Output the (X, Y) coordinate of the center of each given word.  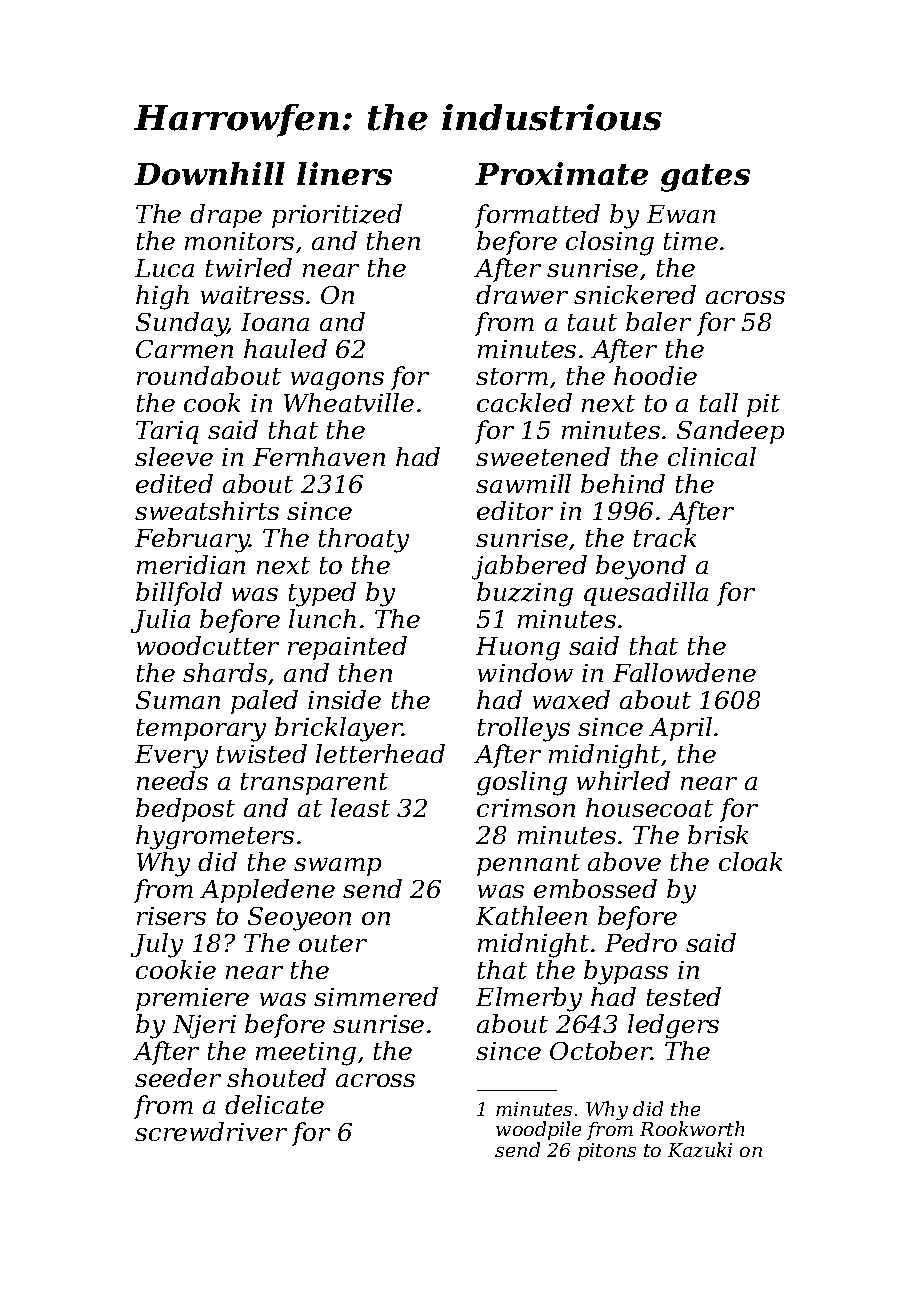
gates (705, 178)
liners (344, 173)
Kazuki (700, 1149)
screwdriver (211, 1131)
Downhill (209, 173)
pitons (607, 1152)
